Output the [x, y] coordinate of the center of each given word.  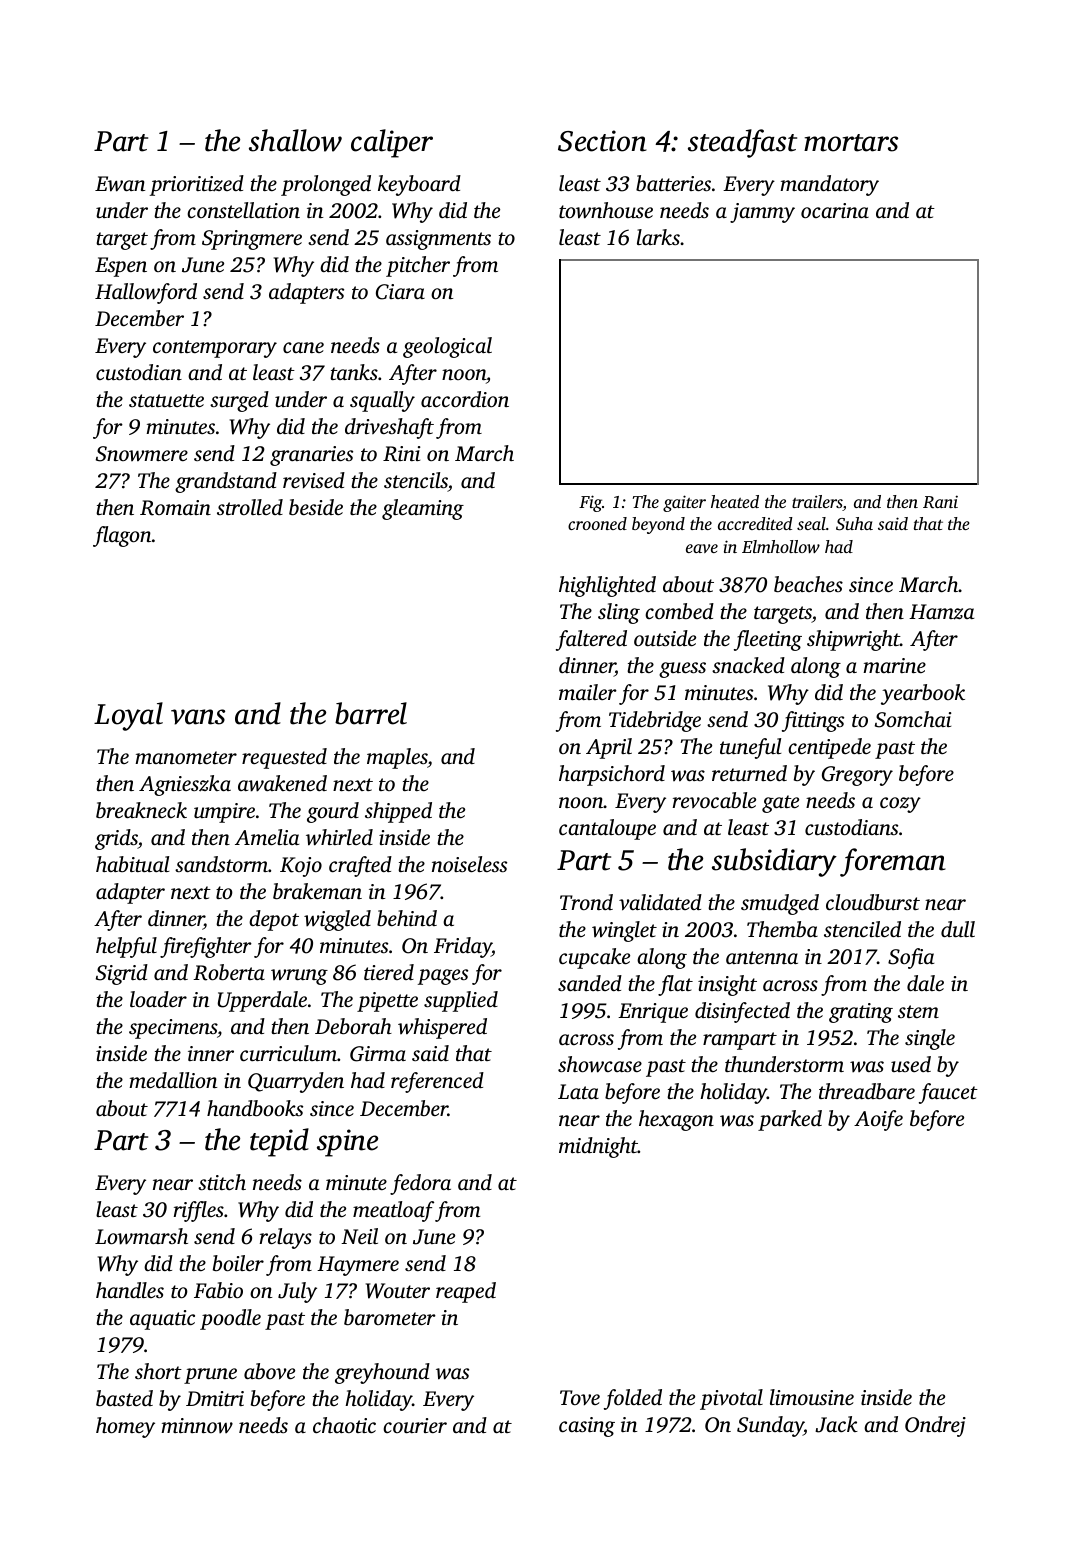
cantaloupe [607, 829]
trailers [817, 503]
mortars [851, 143]
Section [602, 141]
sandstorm [221, 864]
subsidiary [774, 862]
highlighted [607, 586]
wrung [299, 977]
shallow [295, 140]
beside [316, 507]
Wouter [398, 1291]
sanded [590, 983]
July [297, 1292]
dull [958, 929]
